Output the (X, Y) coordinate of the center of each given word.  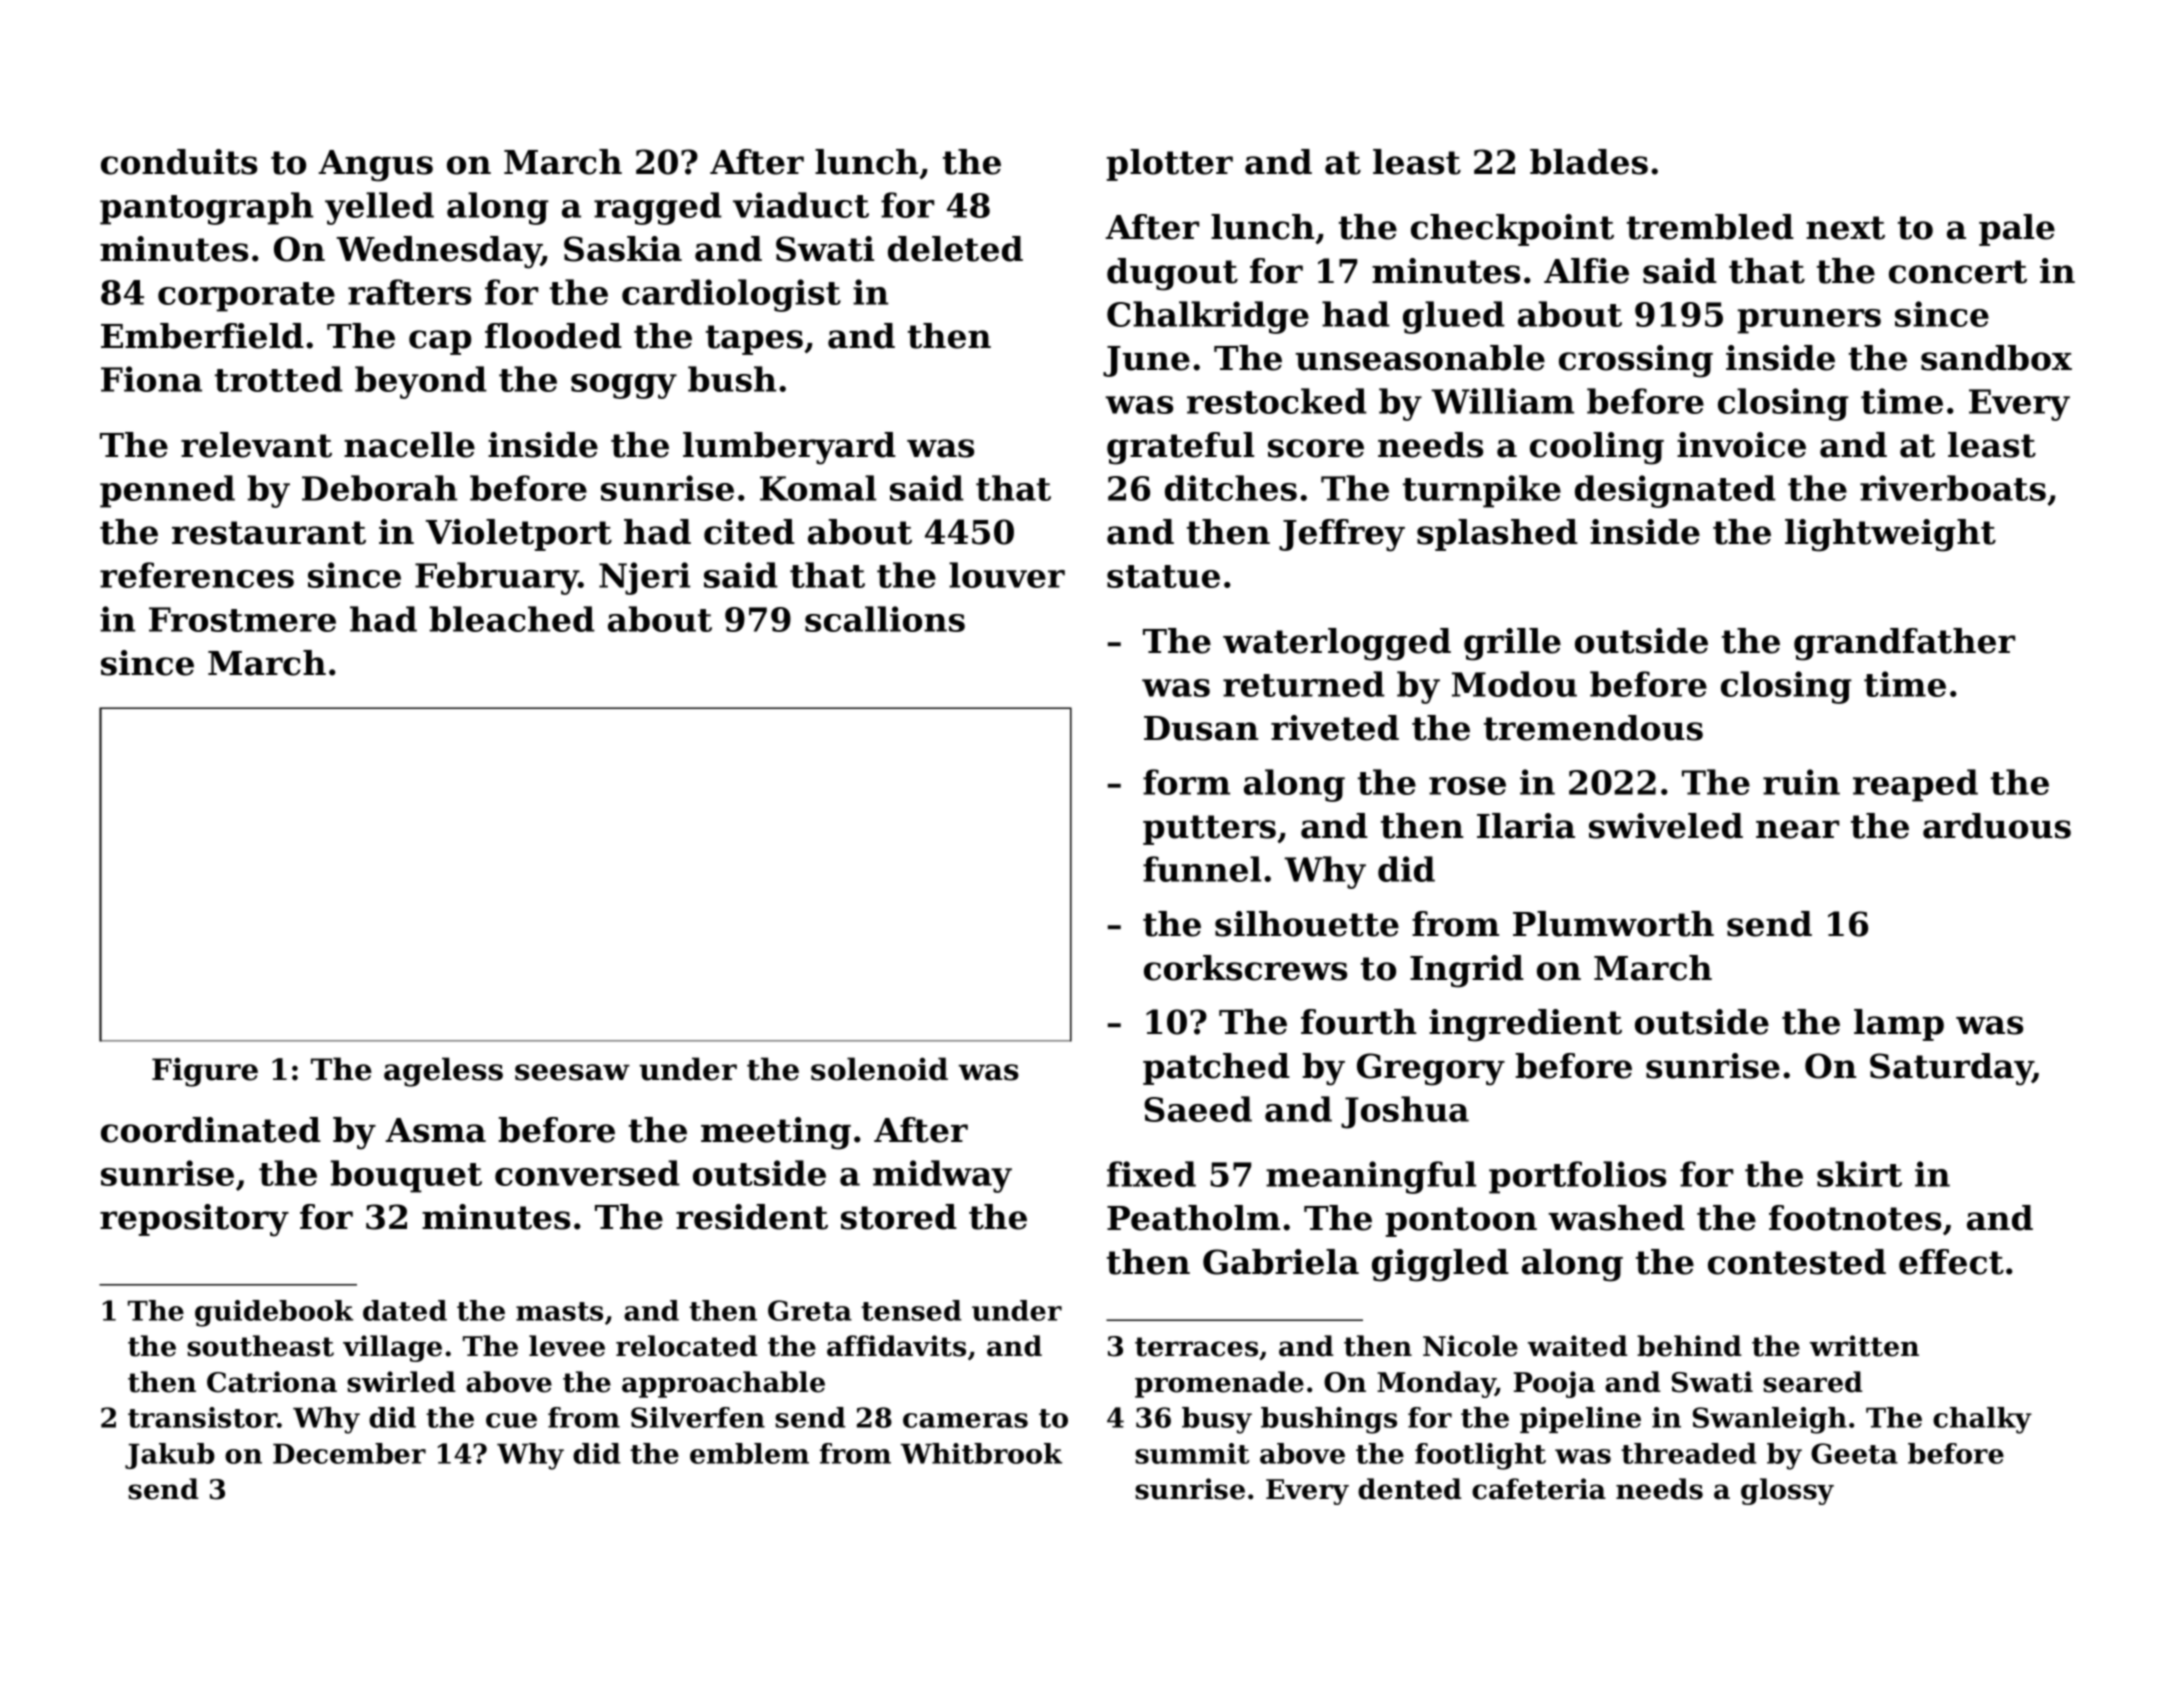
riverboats (1953, 488)
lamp (1899, 1025)
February (497, 578)
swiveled (1666, 826)
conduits (179, 162)
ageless (443, 1072)
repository (194, 1220)
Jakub (170, 1456)
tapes (754, 340)
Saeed (1198, 1109)
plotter (1170, 165)
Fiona (151, 379)
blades (1589, 162)
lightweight (1890, 535)
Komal (818, 488)
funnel (1202, 869)
